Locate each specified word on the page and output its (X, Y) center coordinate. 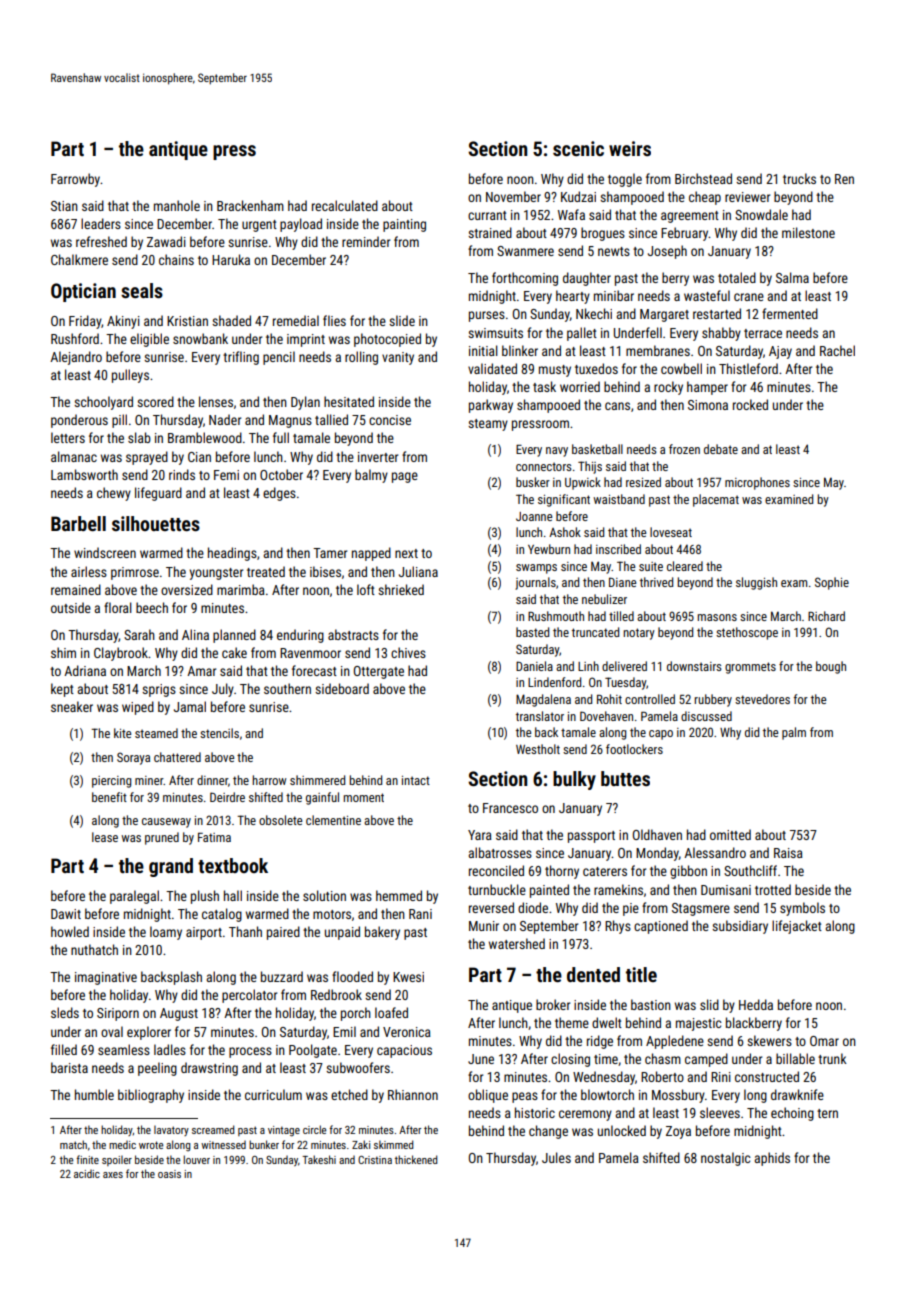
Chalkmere (79, 259)
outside (71, 607)
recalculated (345, 205)
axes (113, 1175)
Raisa (788, 853)
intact (416, 780)
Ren (844, 179)
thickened (416, 1159)
